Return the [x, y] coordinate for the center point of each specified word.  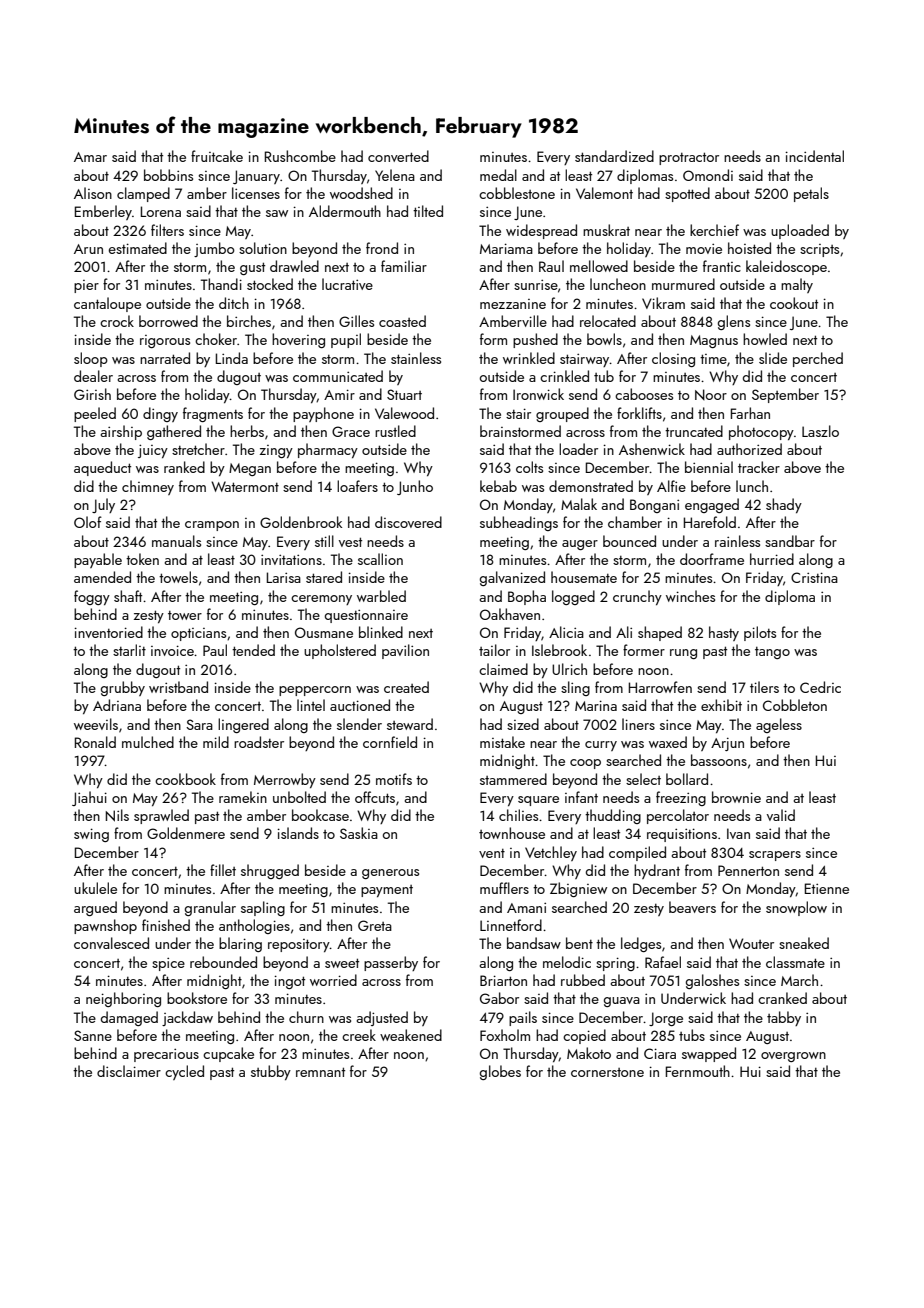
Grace [351, 431]
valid [781, 815]
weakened [411, 1035]
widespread [541, 231]
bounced [629, 541]
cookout [794, 303]
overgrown [793, 1057]
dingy [160, 414]
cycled [184, 1072]
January [256, 177]
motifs [394, 779]
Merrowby [285, 780]
